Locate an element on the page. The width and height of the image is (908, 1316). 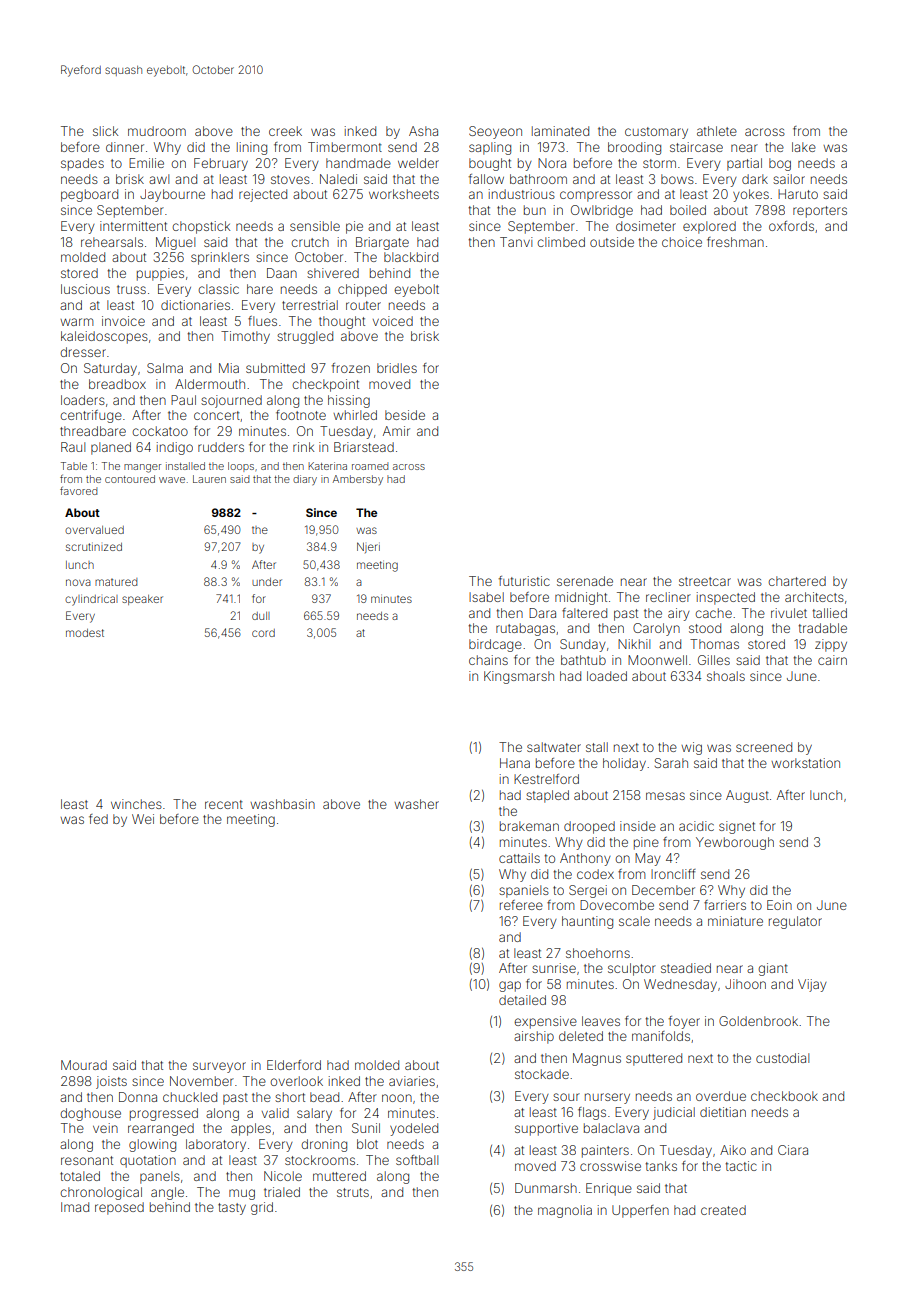
Dara is located at coordinates (542, 613).
